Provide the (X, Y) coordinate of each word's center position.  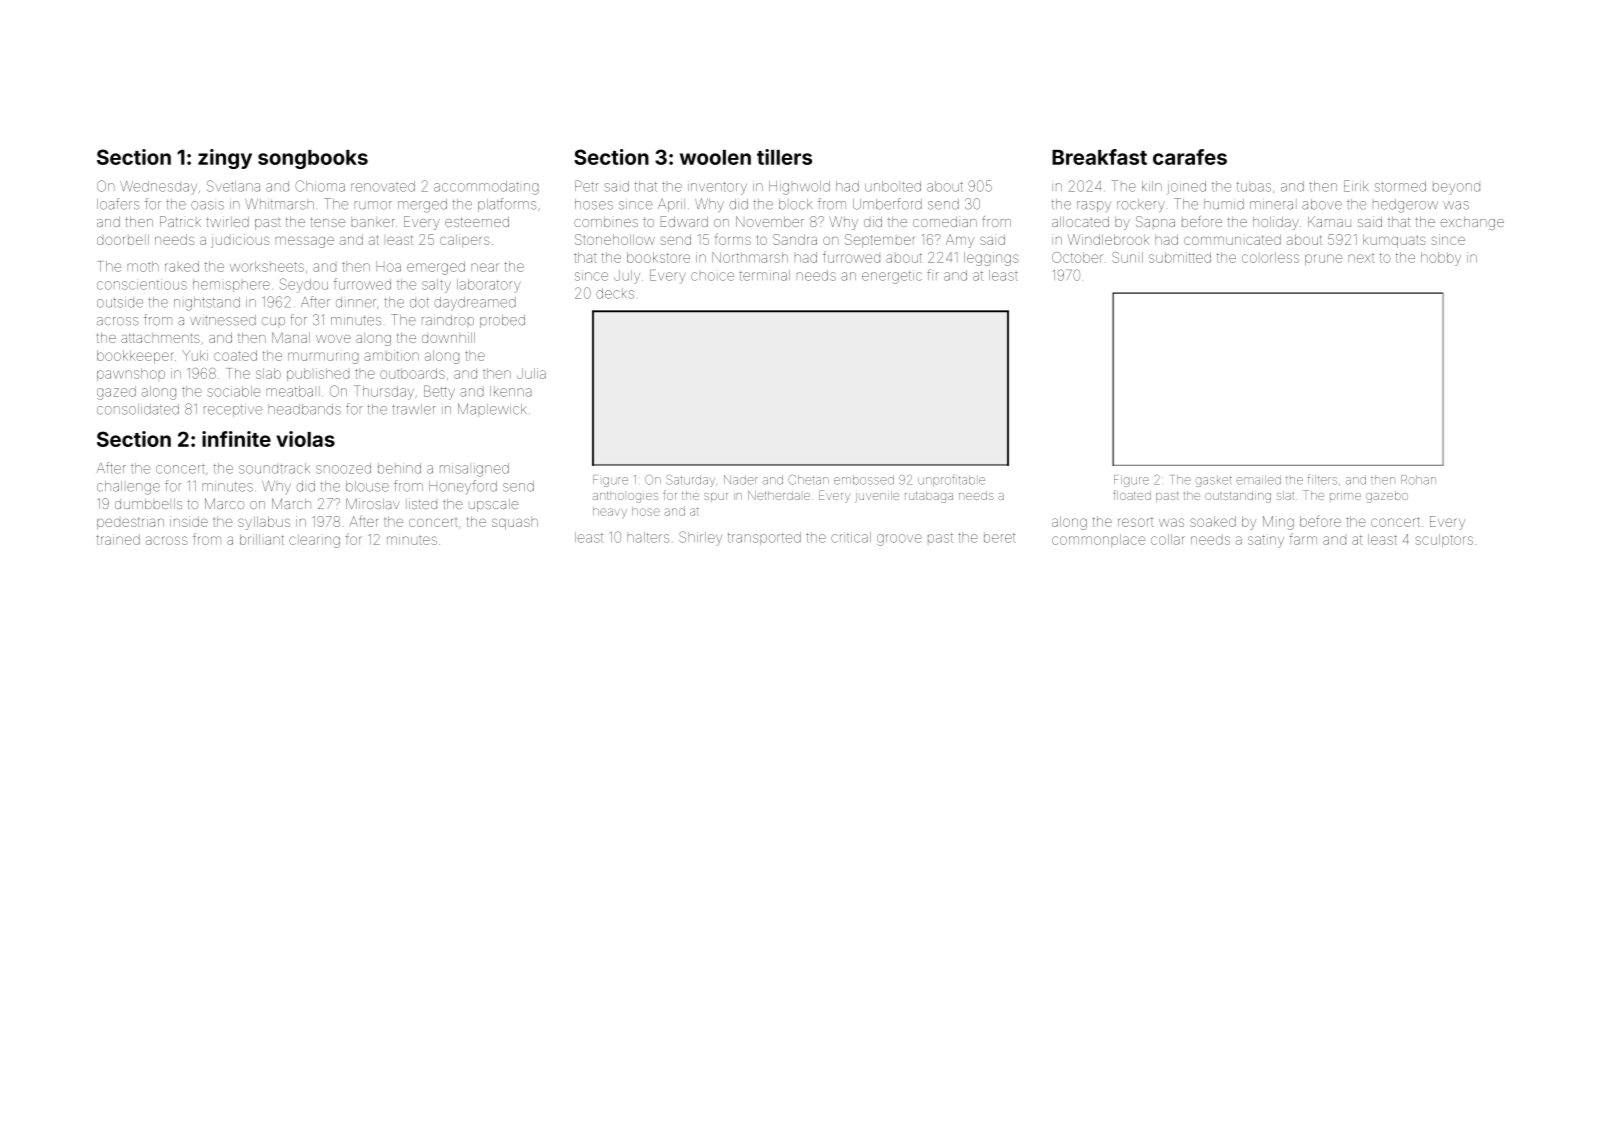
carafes (1190, 157)
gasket (1214, 481)
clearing (314, 541)
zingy (225, 159)
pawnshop (131, 374)
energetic (892, 277)
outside (120, 303)
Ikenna (511, 391)
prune (1323, 259)
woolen (715, 157)
